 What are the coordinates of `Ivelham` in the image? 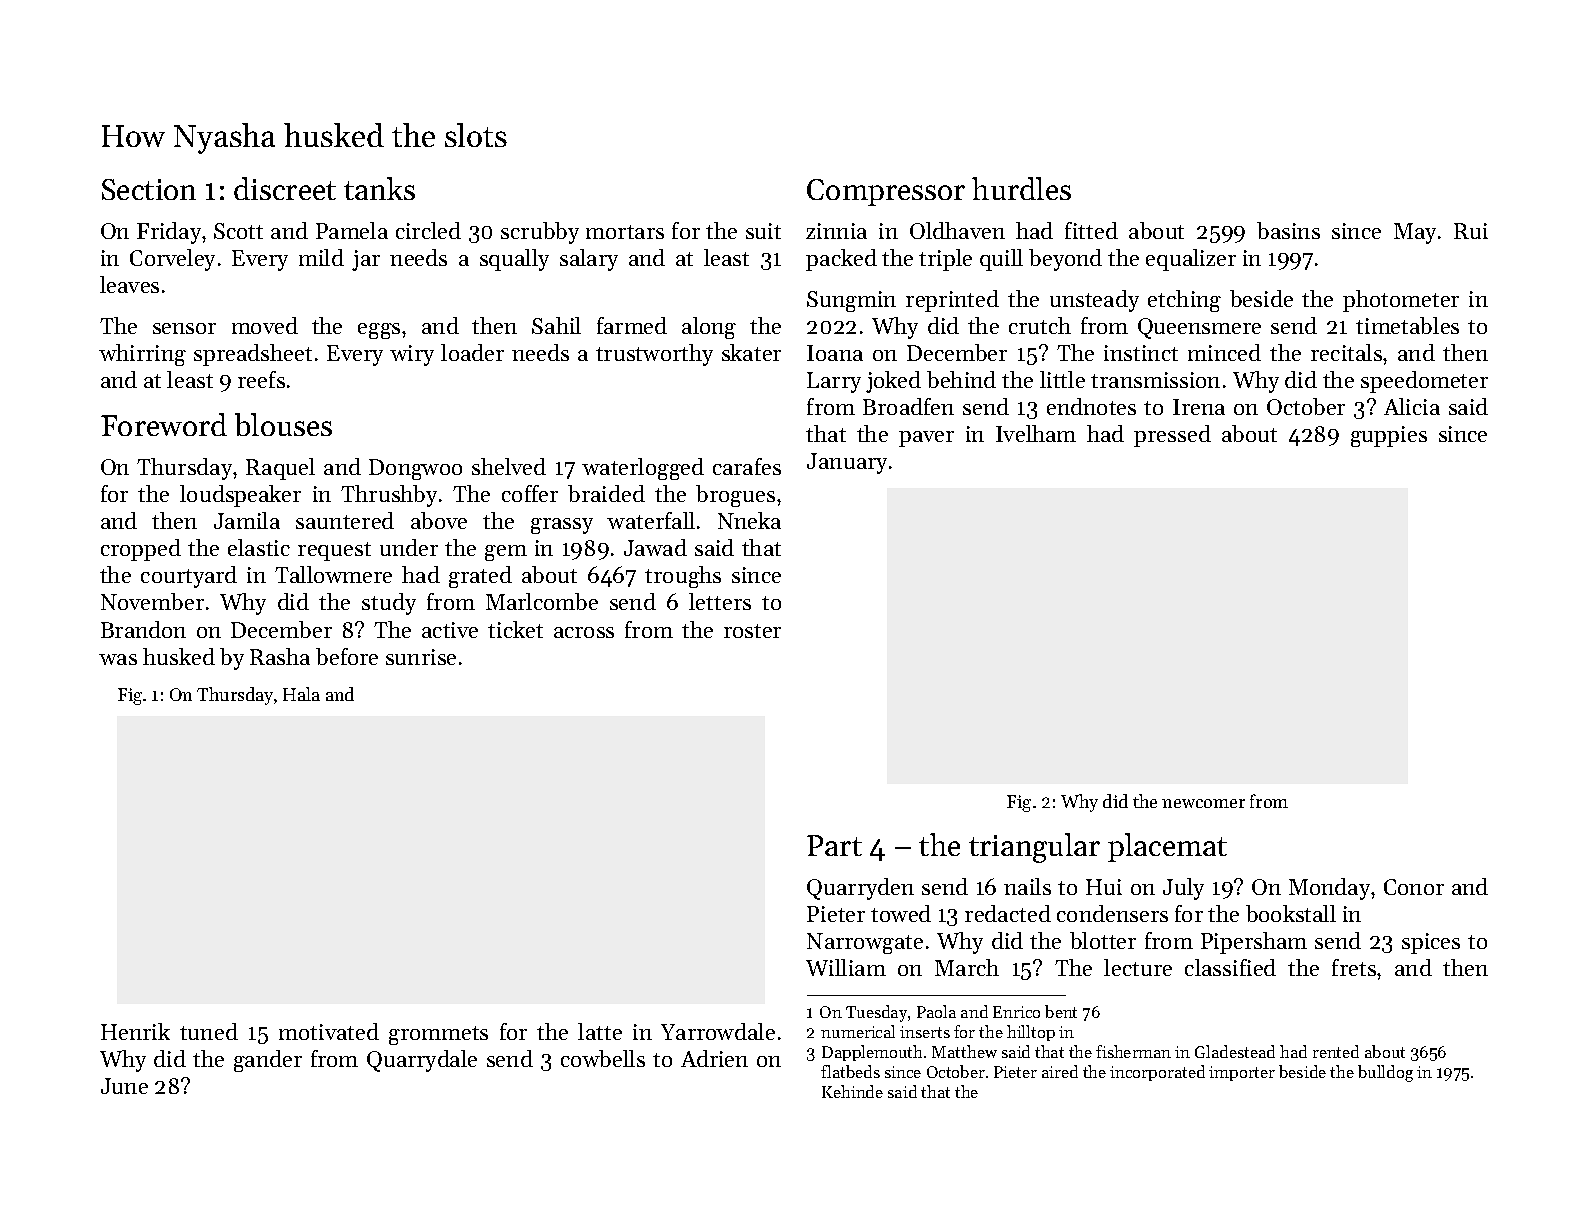 It's located at (1036, 433).
